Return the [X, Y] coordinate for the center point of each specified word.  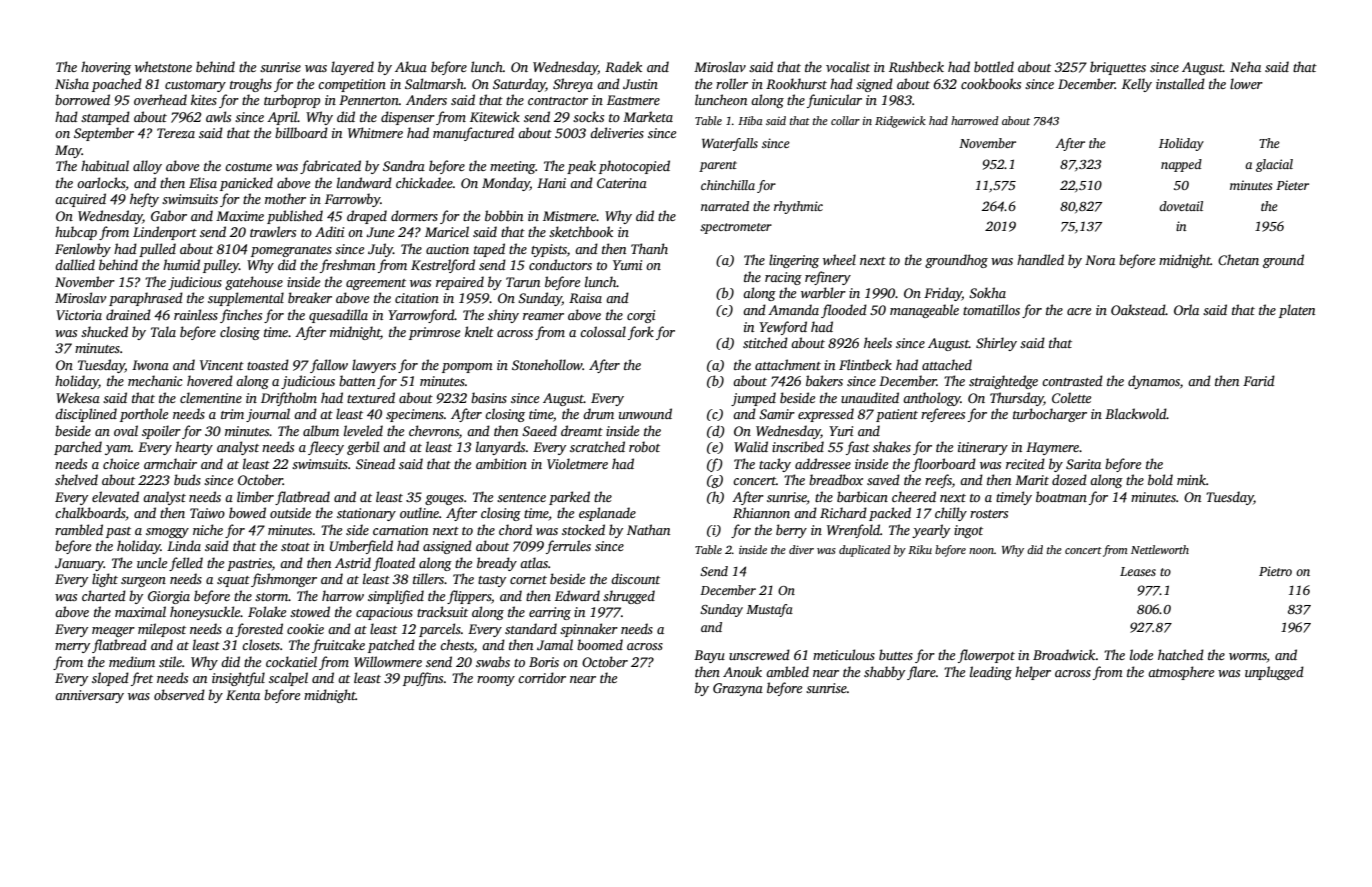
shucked [104, 331]
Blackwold [1136, 413]
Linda [184, 545]
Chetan [1238, 259]
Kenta [243, 695]
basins [489, 397]
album [321, 430]
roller [732, 83]
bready [497, 564]
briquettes [1118, 68]
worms [1248, 658]
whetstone [163, 66]
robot [644, 446]
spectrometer [736, 228]
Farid [1259, 380]
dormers [414, 215]
